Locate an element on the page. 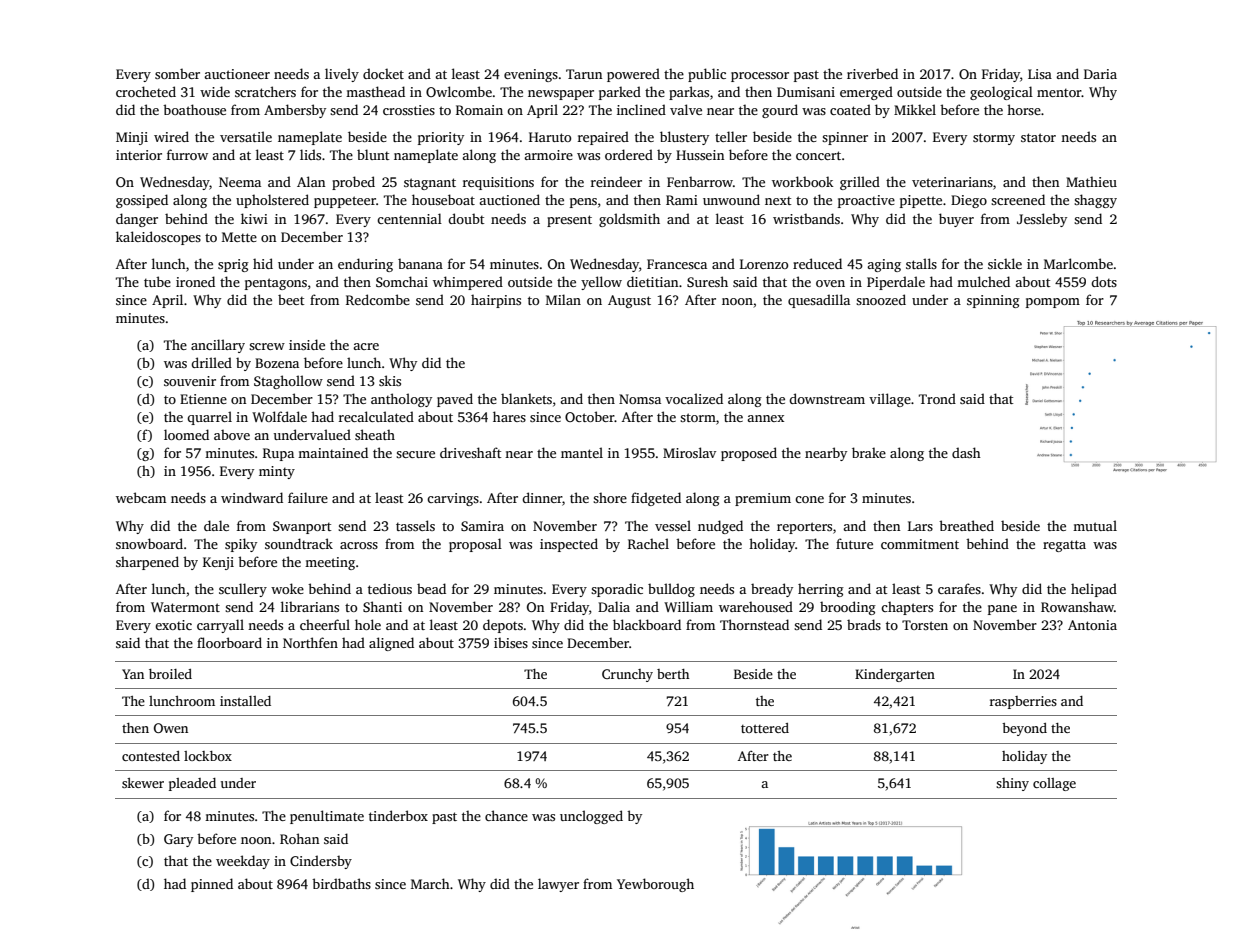 This image has width=1233, height=952. installed is located at coordinates (245, 701).
